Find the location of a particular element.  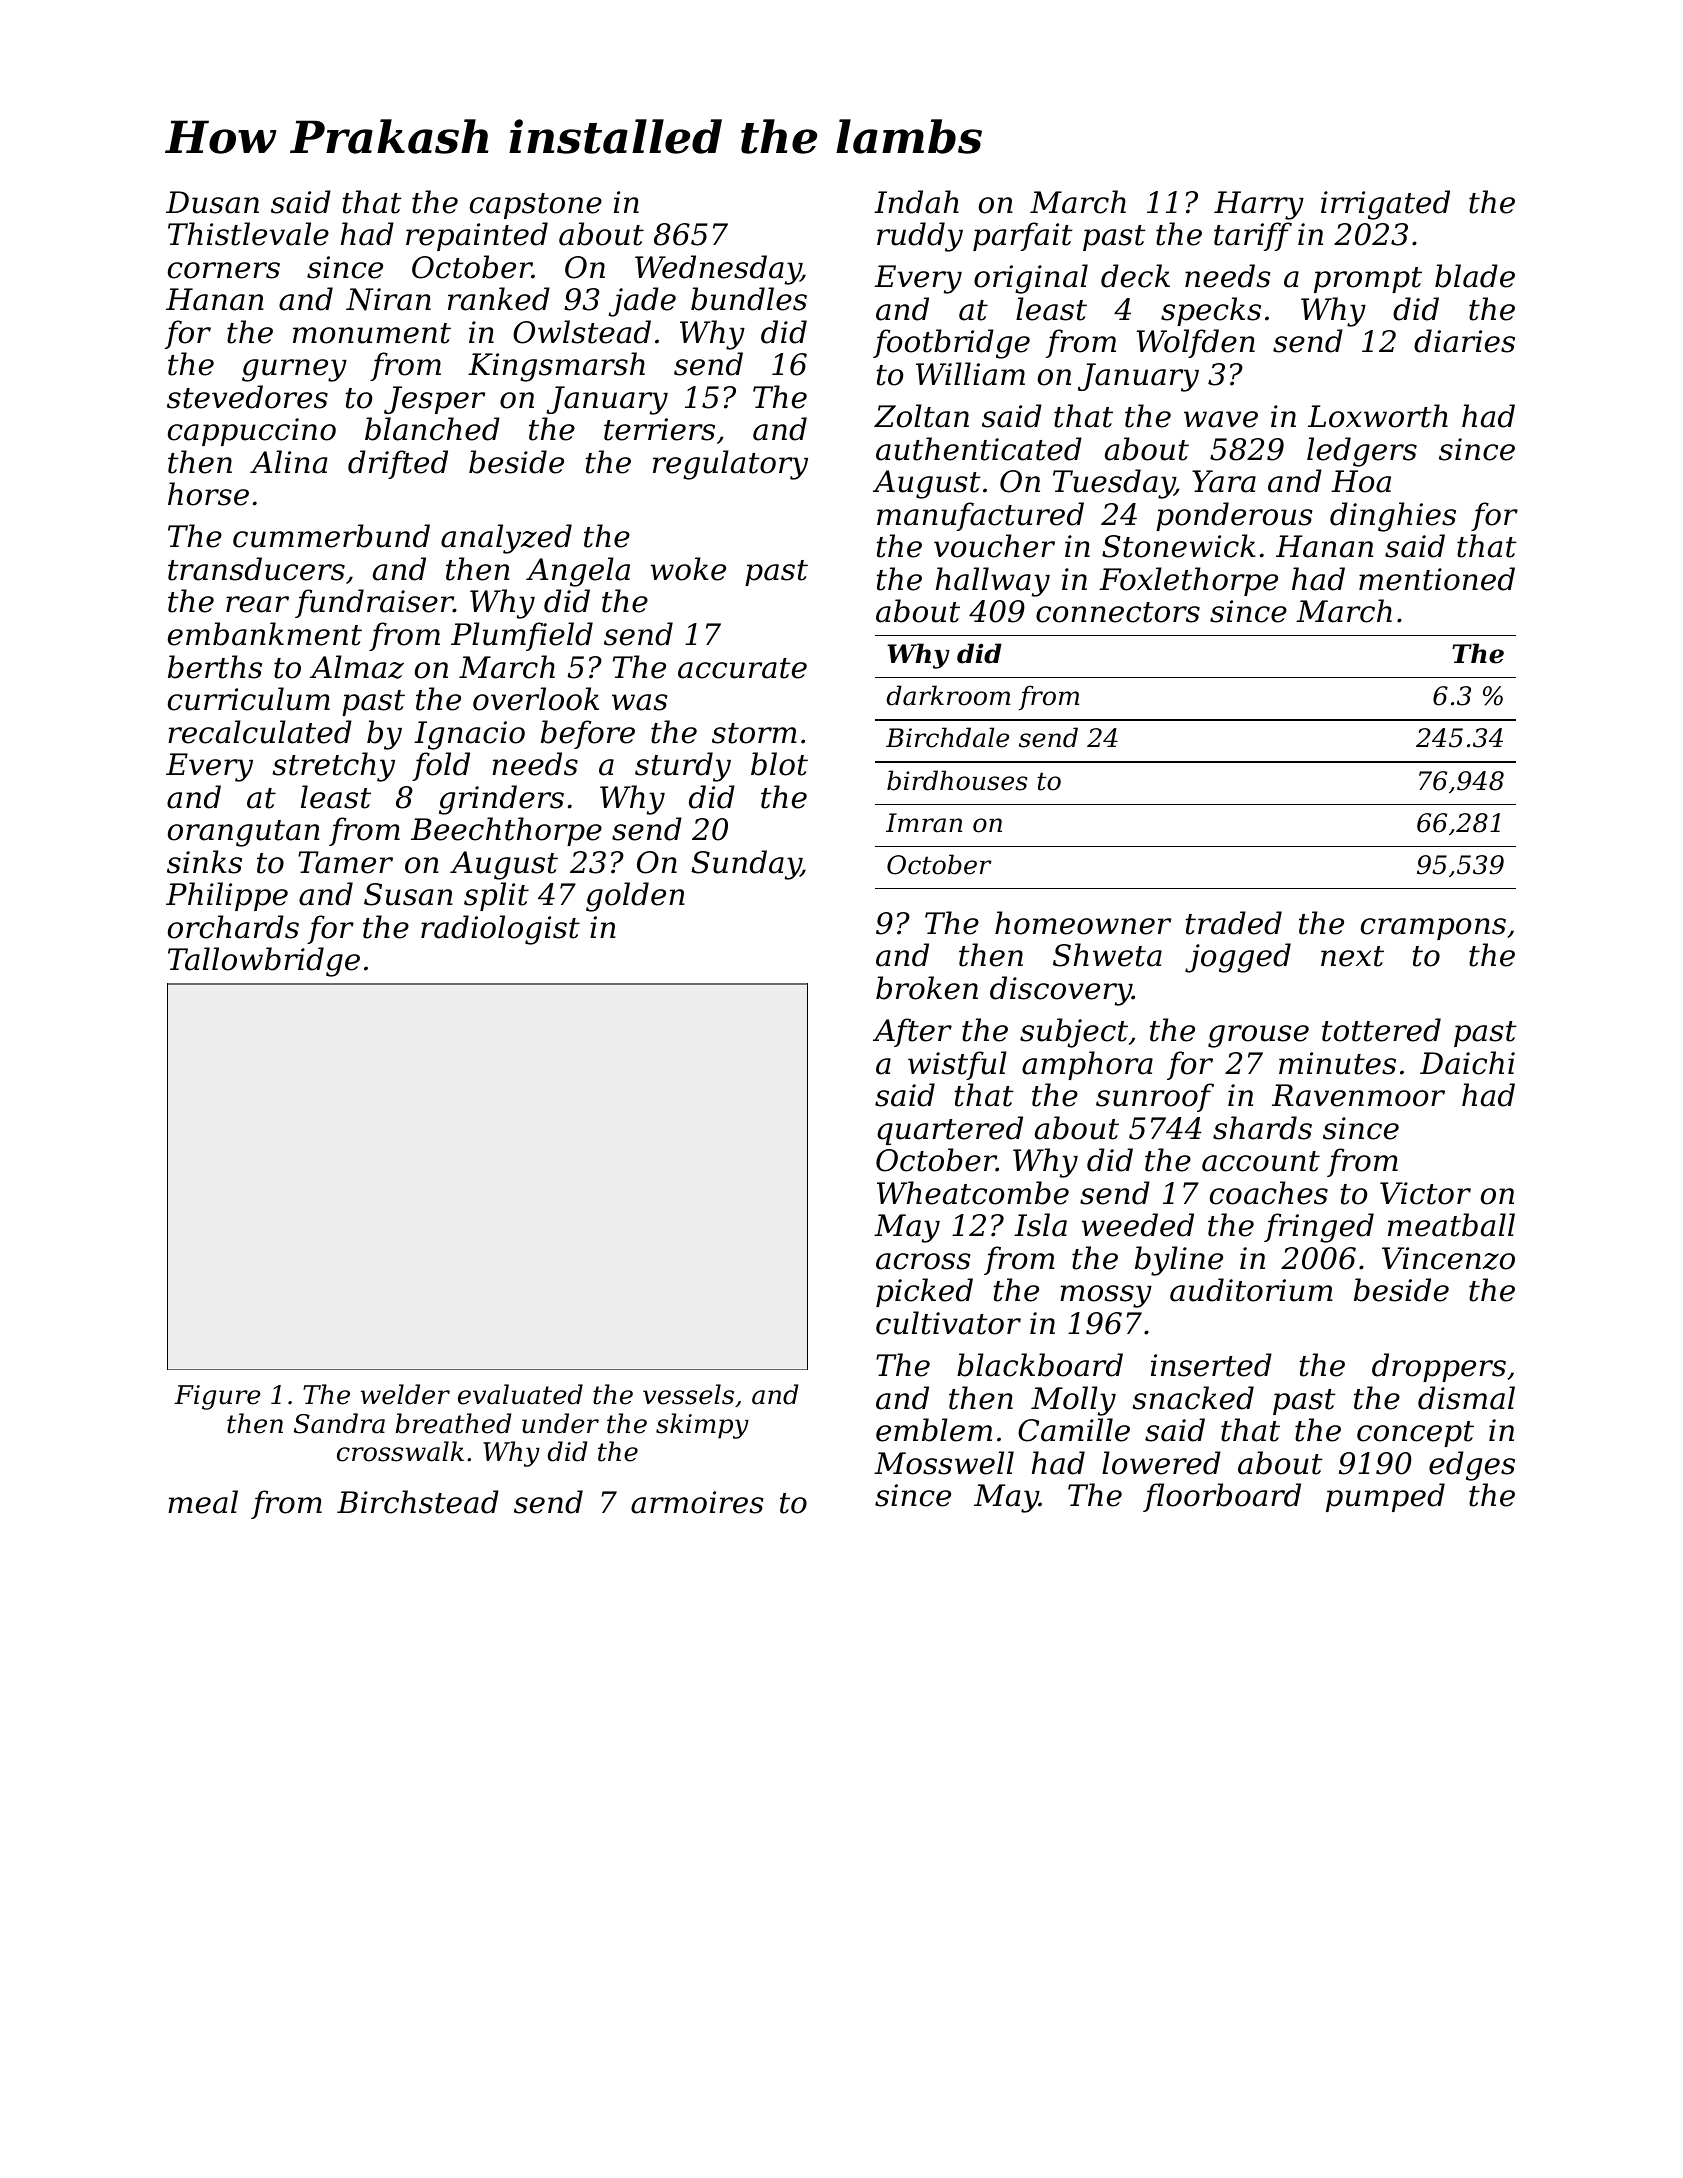

Loxworth is located at coordinates (1378, 416).
